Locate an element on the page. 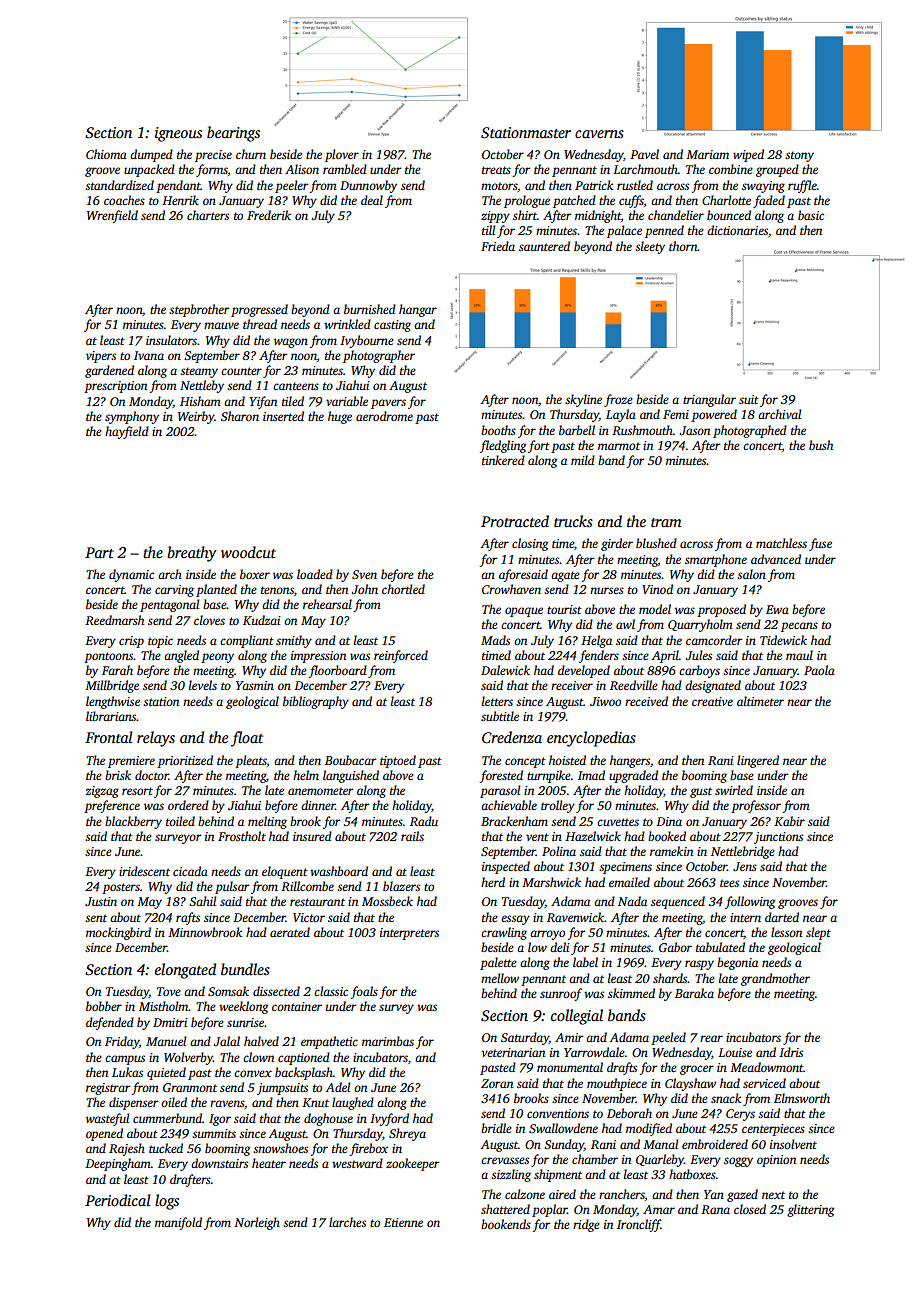 The image size is (924, 1308). Norleigh is located at coordinates (257, 1223).
